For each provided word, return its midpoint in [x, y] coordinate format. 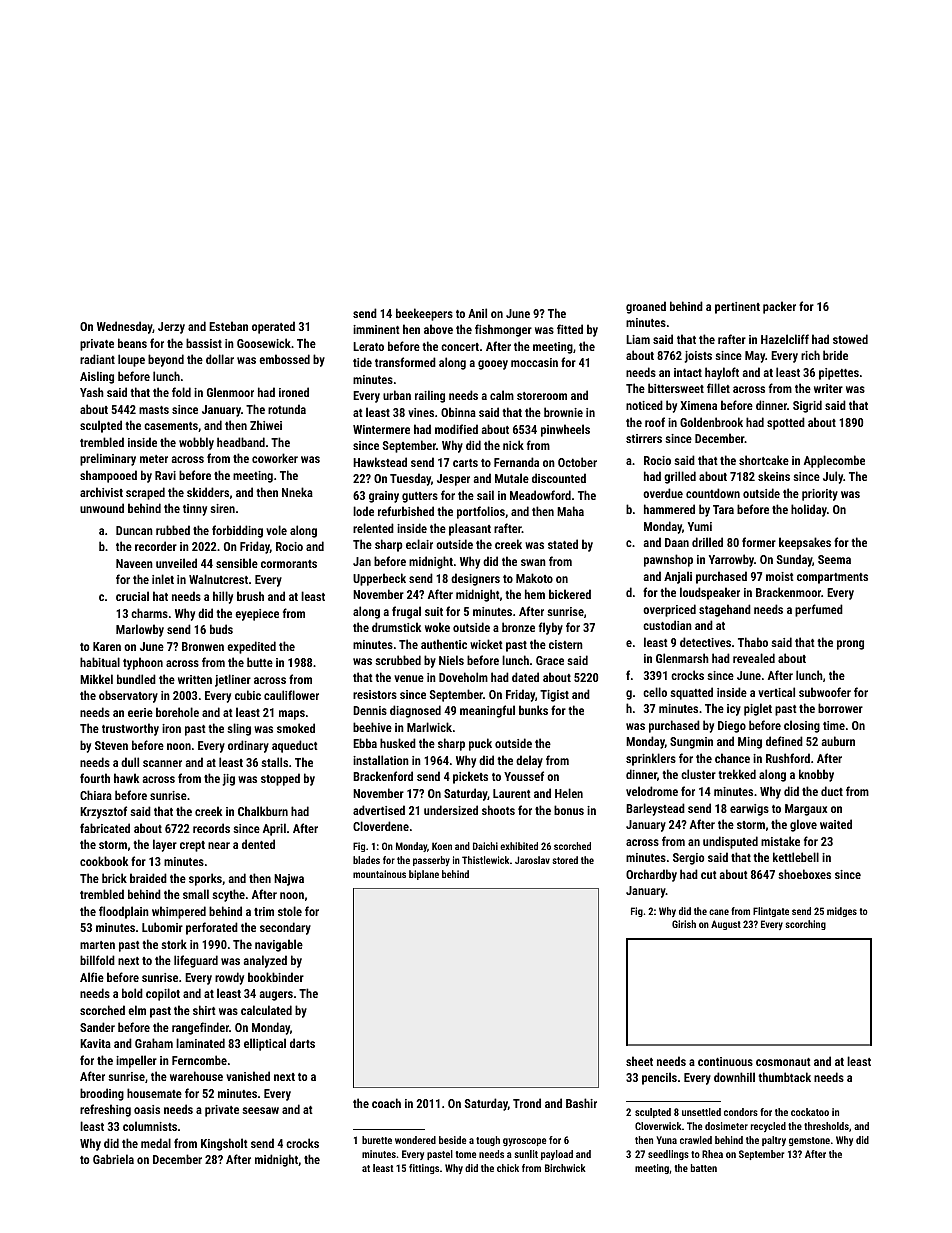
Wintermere [381, 429]
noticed [644, 405]
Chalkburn [263, 811]
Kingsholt [224, 1144]
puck [480, 744]
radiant [97, 359]
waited [836, 824]
